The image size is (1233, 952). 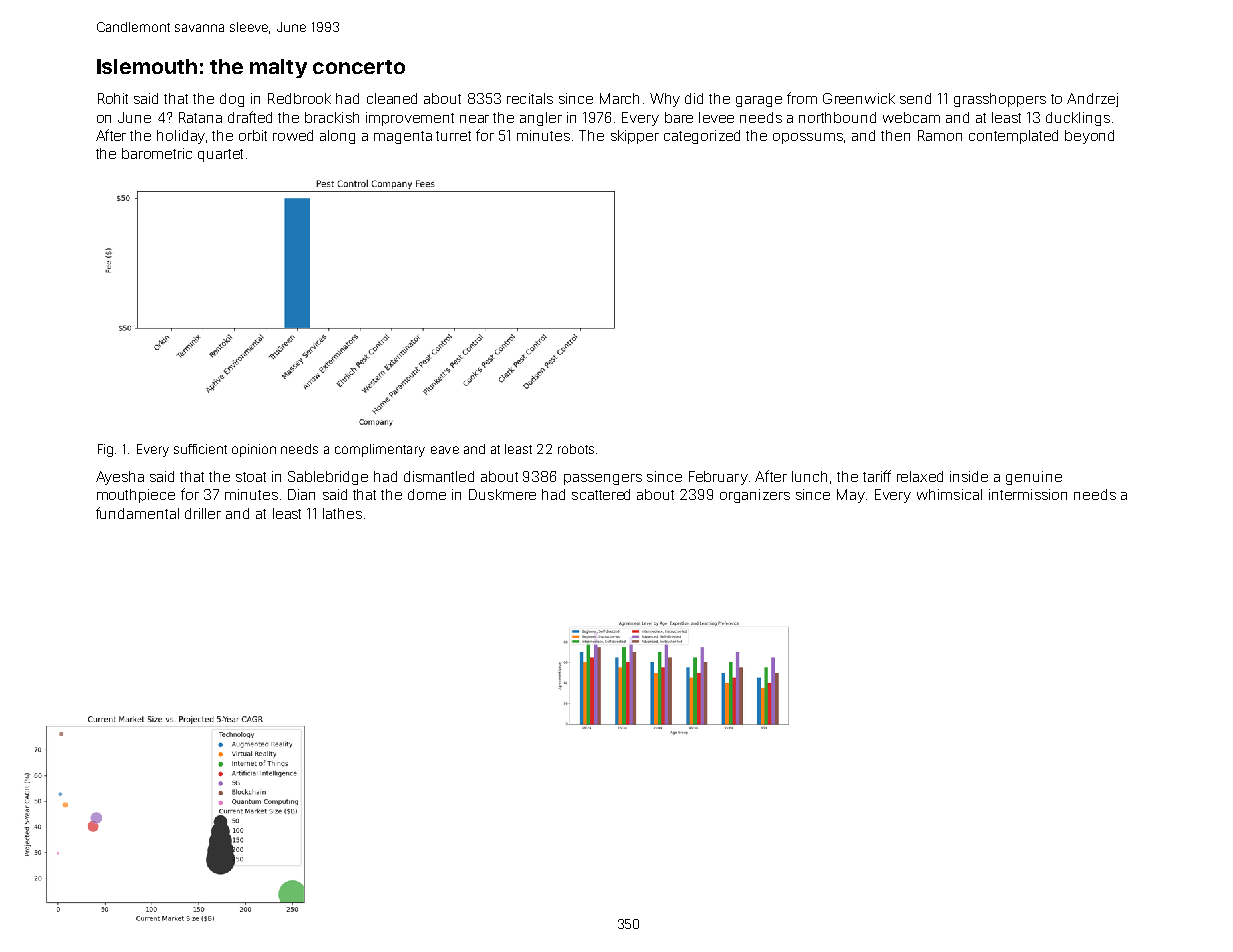 What do you see at coordinates (969, 476) in the screenshot?
I see `inside` at bounding box center [969, 476].
